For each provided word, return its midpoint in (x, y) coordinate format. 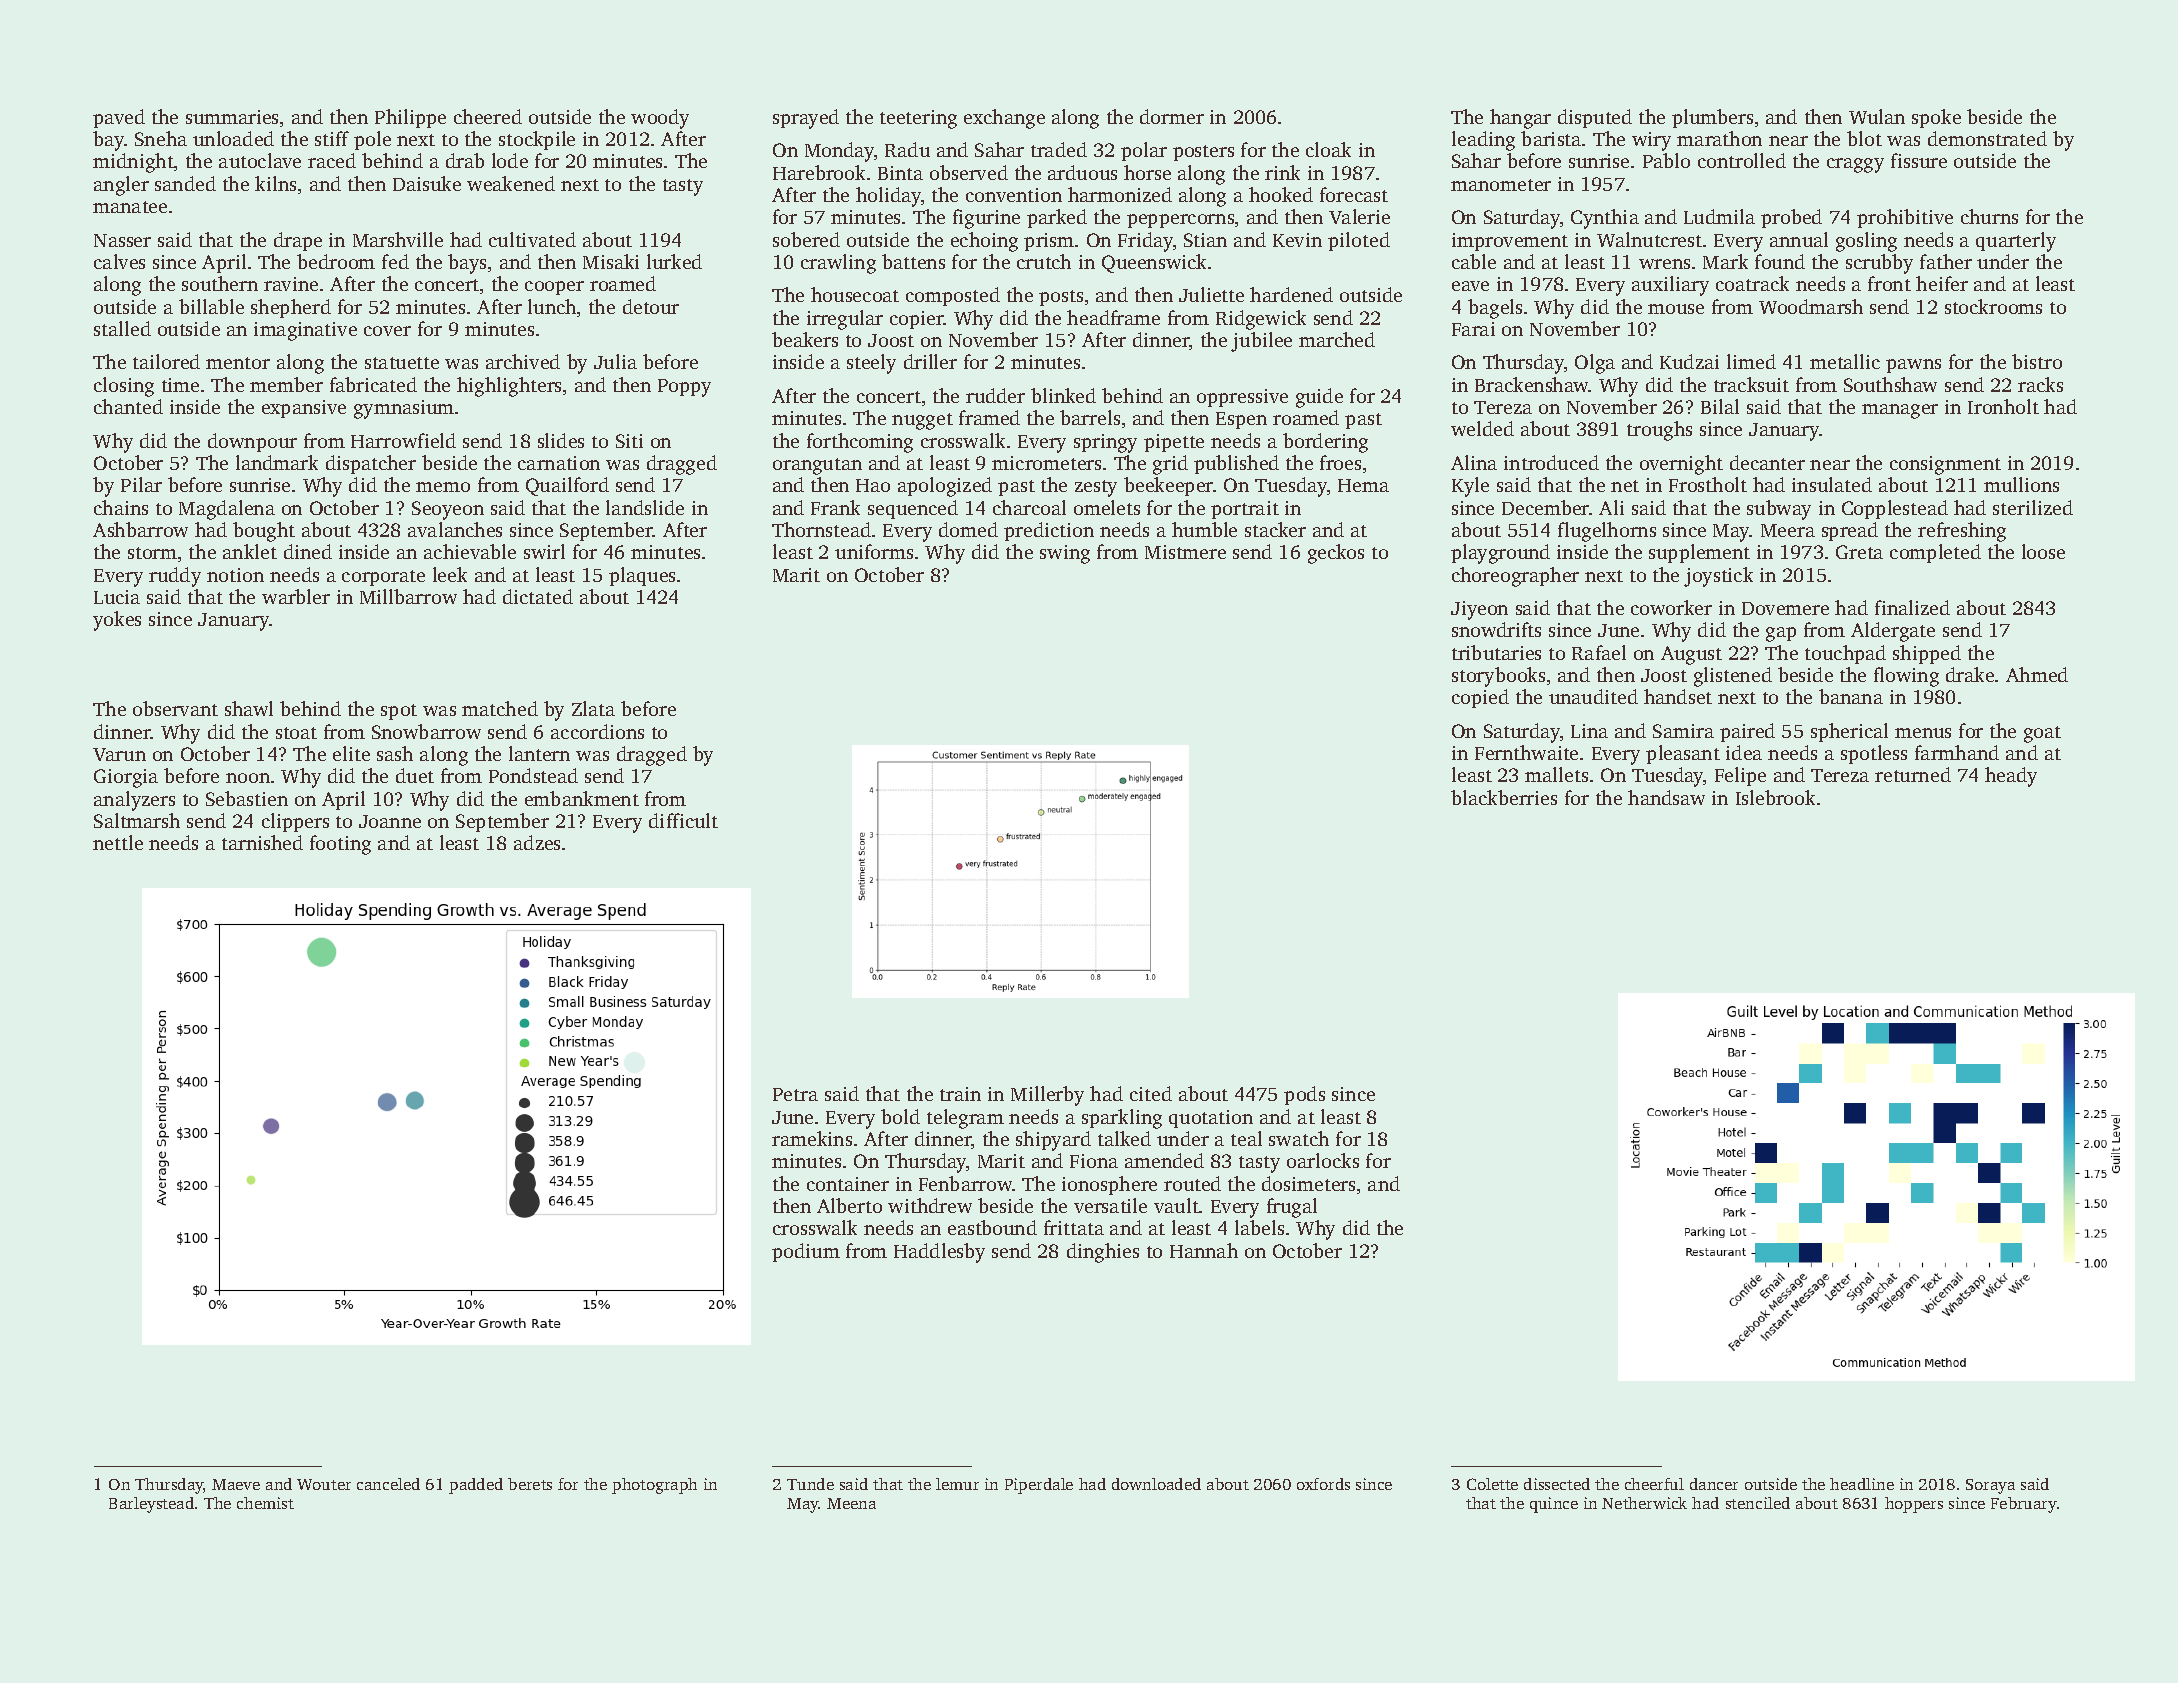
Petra (795, 1094)
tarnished (262, 842)
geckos (1336, 554)
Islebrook (1775, 797)
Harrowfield (403, 440)
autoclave (260, 160)
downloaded (1156, 1484)
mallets (1556, 774)
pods (1304, 1095)
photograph (654, 1486)
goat (2042, 734)
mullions (2021, 484)
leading (1483, 141)
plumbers (1712, 118)
